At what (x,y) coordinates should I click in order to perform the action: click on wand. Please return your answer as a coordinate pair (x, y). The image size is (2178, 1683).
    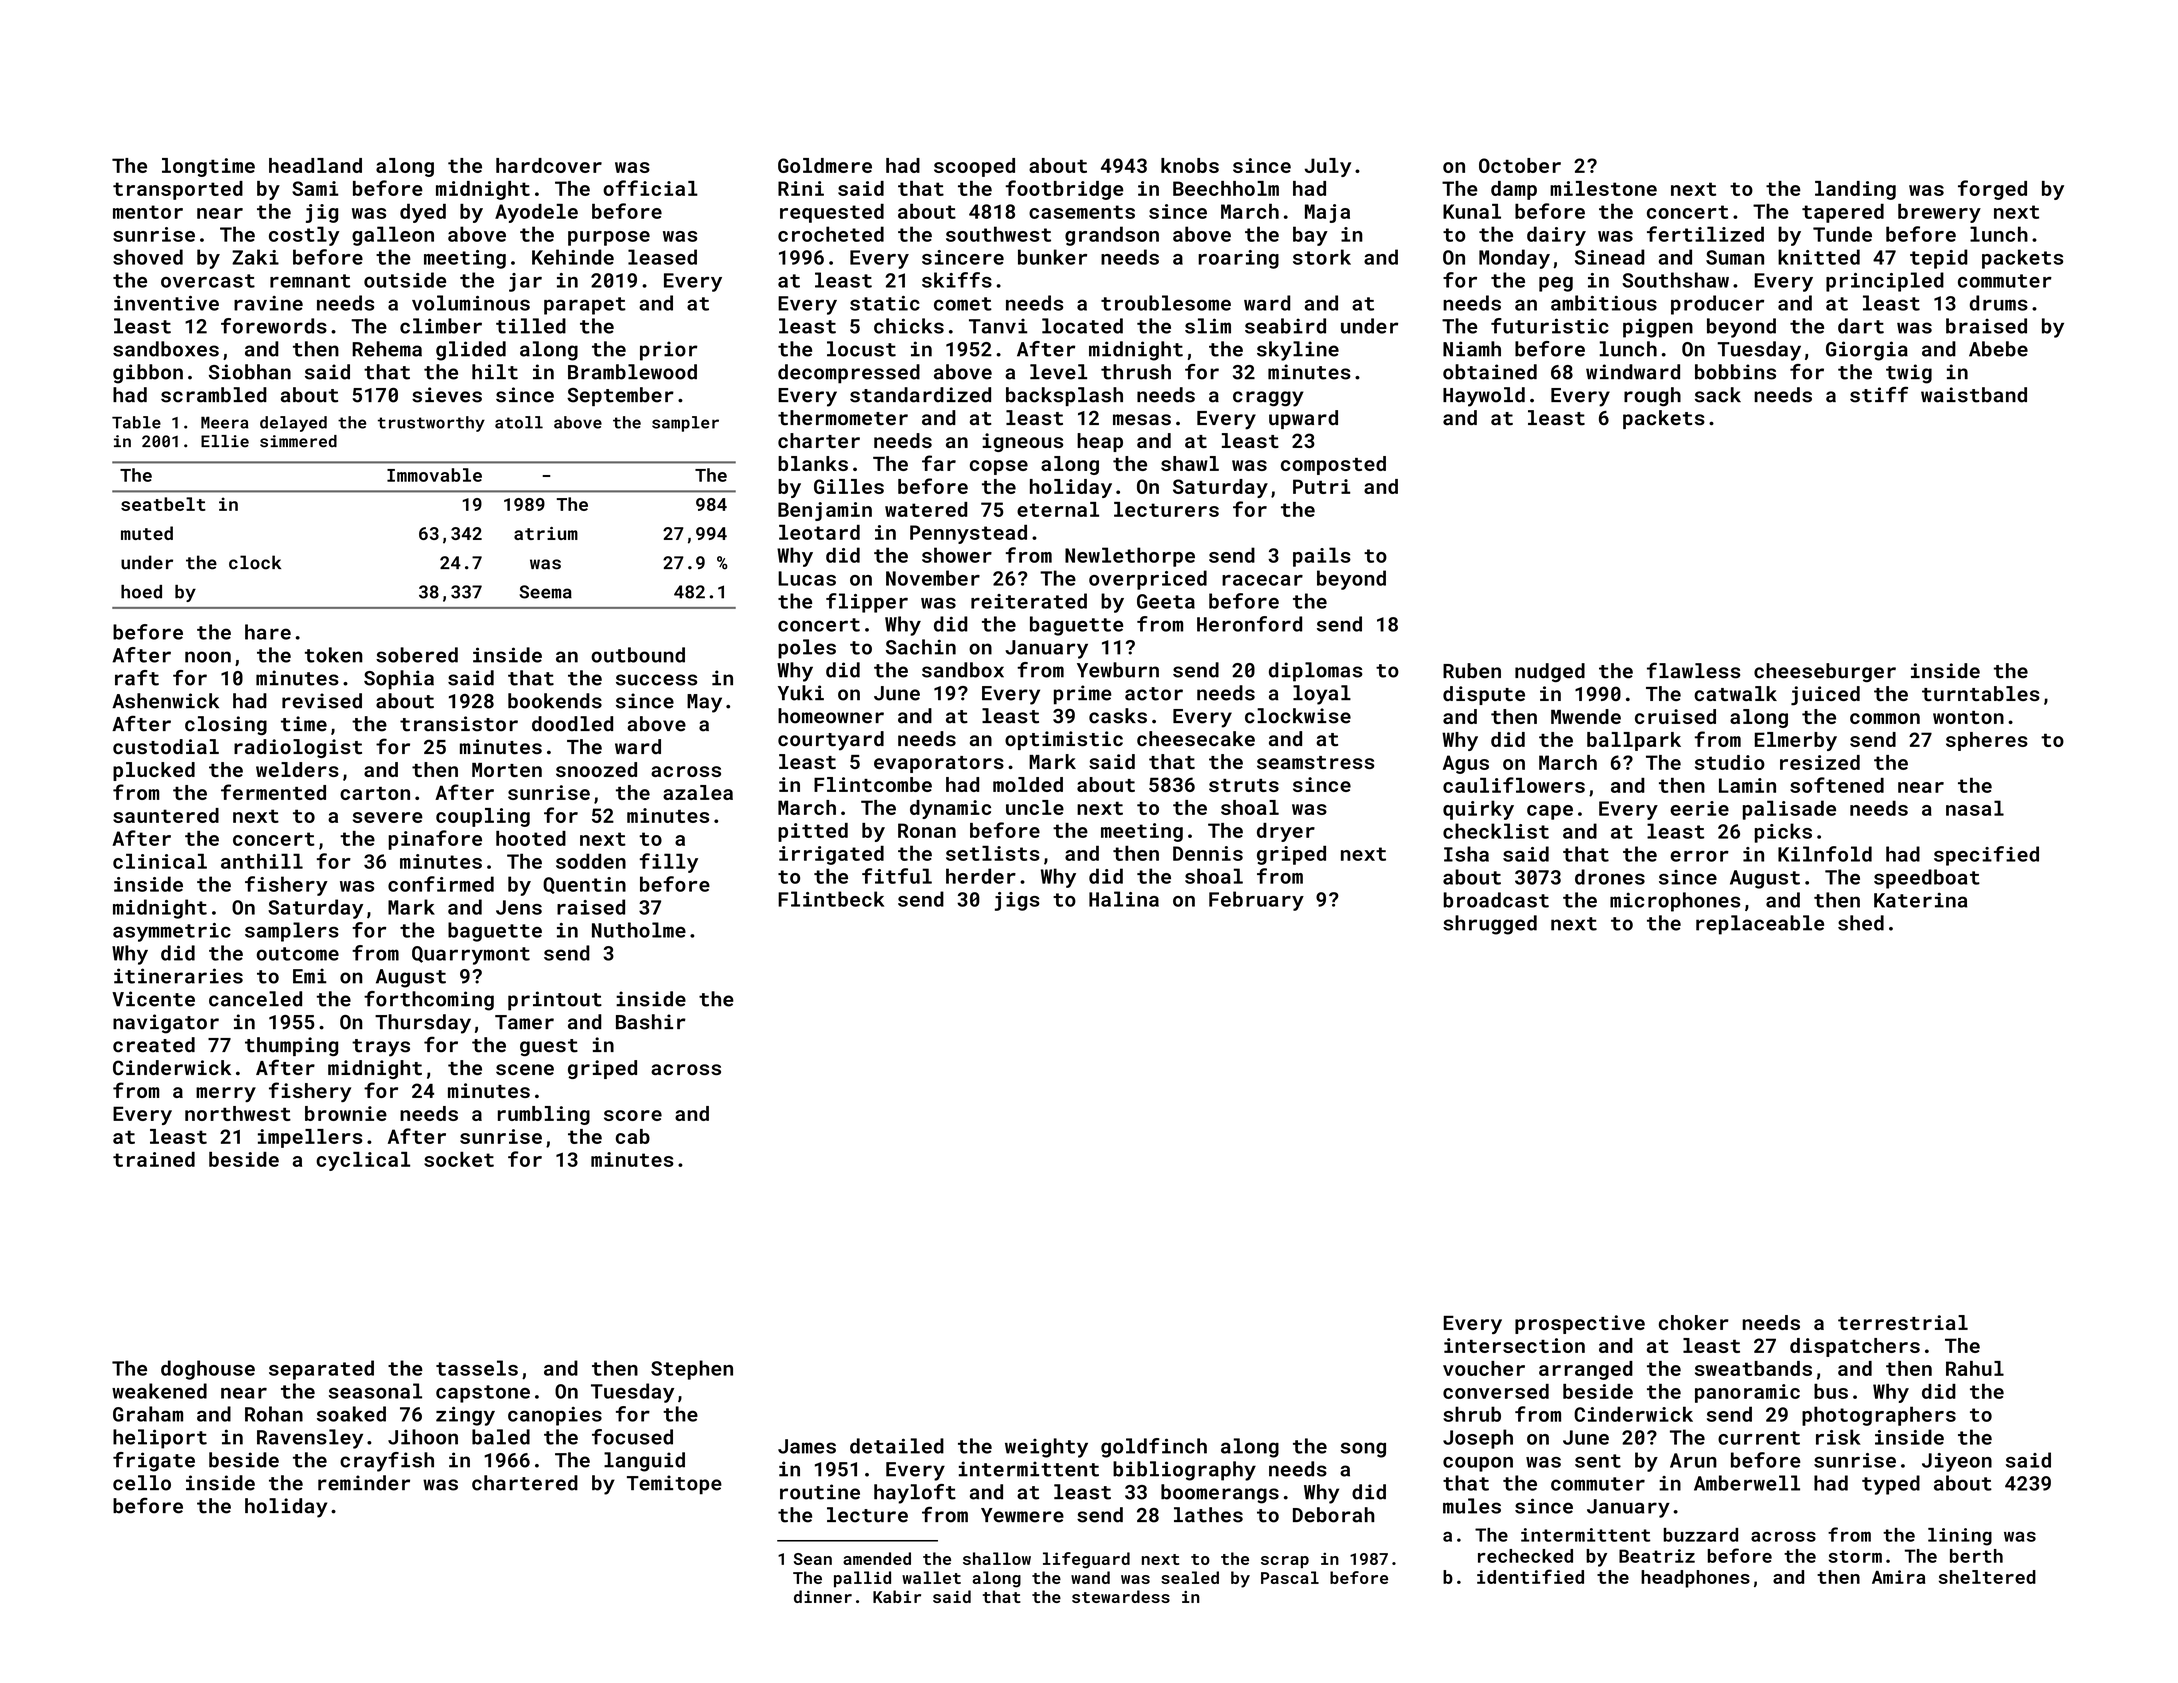
    Looking at the image, I should click on (1090, 1577).
